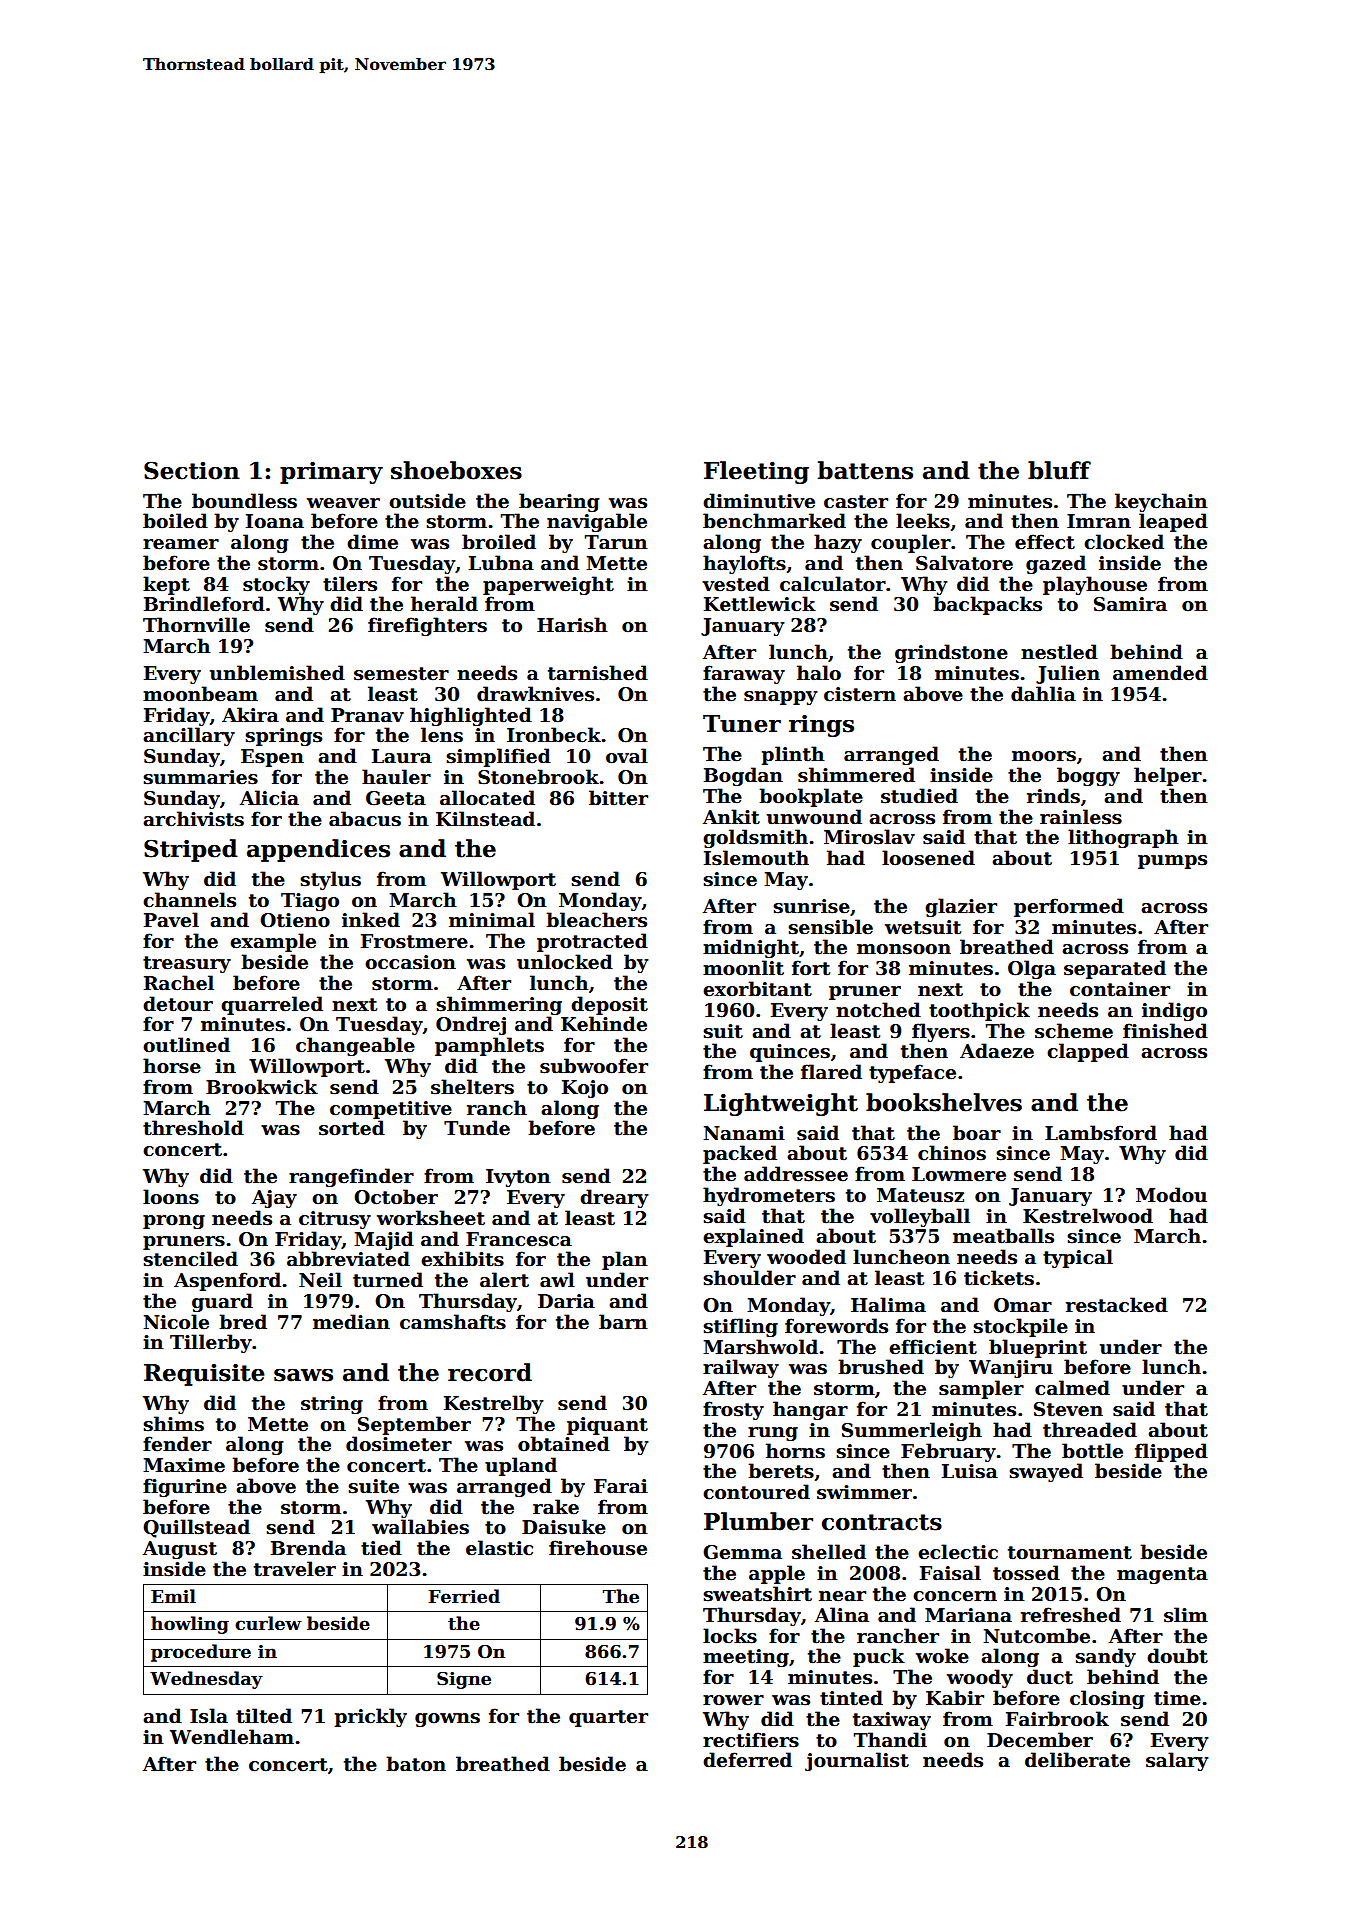 This page has height=1911, width=1351. What do you see at coordinates (596, 920) in the page?
I see `bleachers` at bounding box center [596, 920].
